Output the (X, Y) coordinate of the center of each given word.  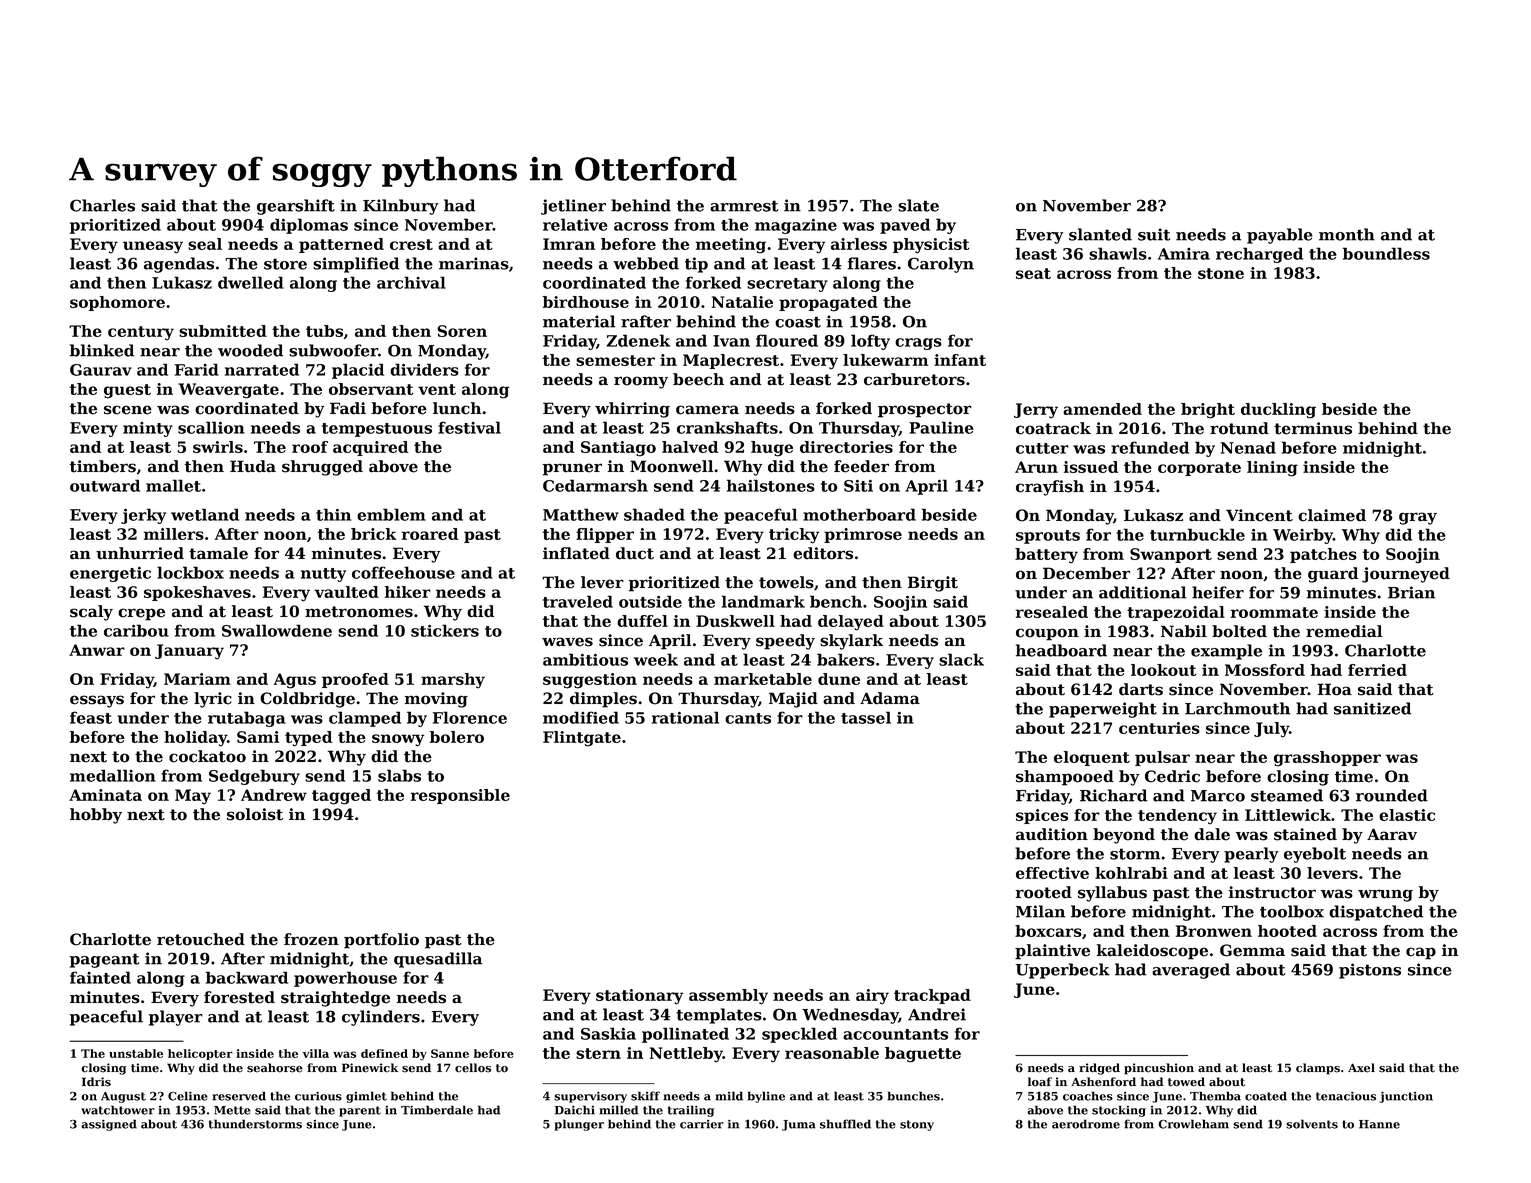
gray (1418, 518)
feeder (861, 466)
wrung (1385, 895)
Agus (295, 681)
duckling (1278, 411)
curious (318, 1096)
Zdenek (638, 340)
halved (690, 447)
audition (1052, 834)
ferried (1377, 670)
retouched (201, 939)
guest (127, 391)
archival (411, 282)
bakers (846, 659)
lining (1272, 469)
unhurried (140, 553)
